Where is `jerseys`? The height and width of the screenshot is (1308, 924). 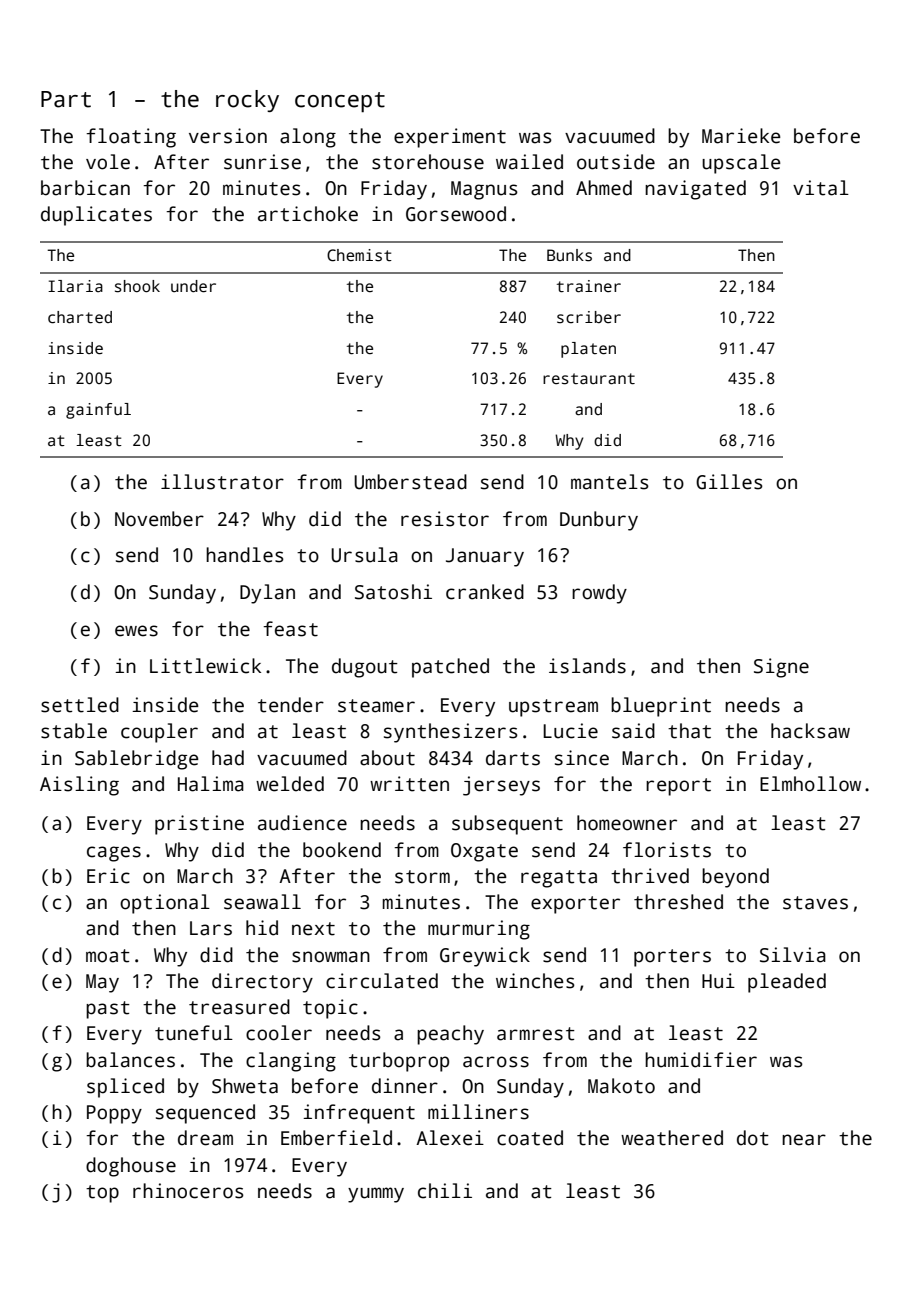
jerseys is located at coordinates (501, 786).
